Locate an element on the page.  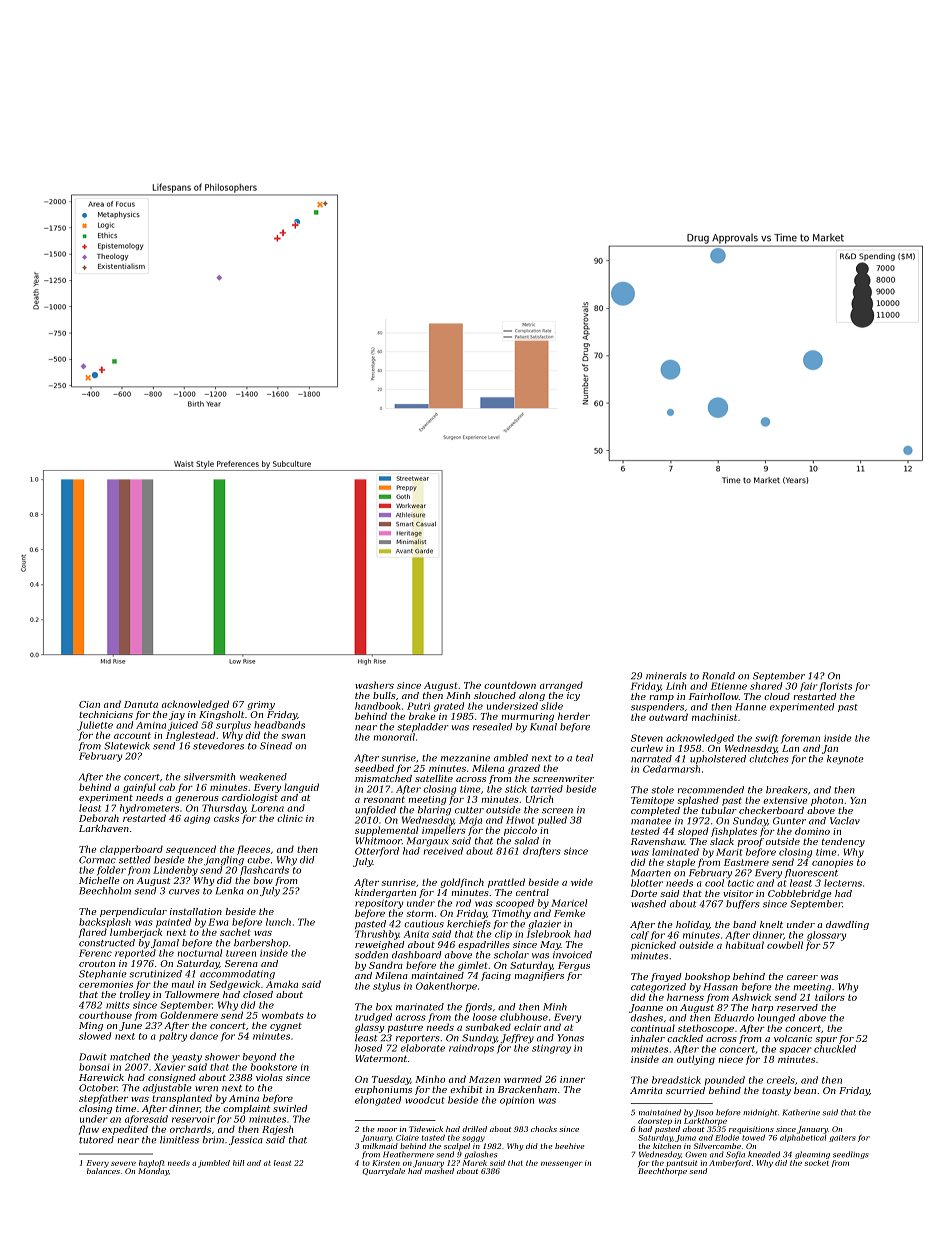
fluorescent is located at coordinates (811, 873).
